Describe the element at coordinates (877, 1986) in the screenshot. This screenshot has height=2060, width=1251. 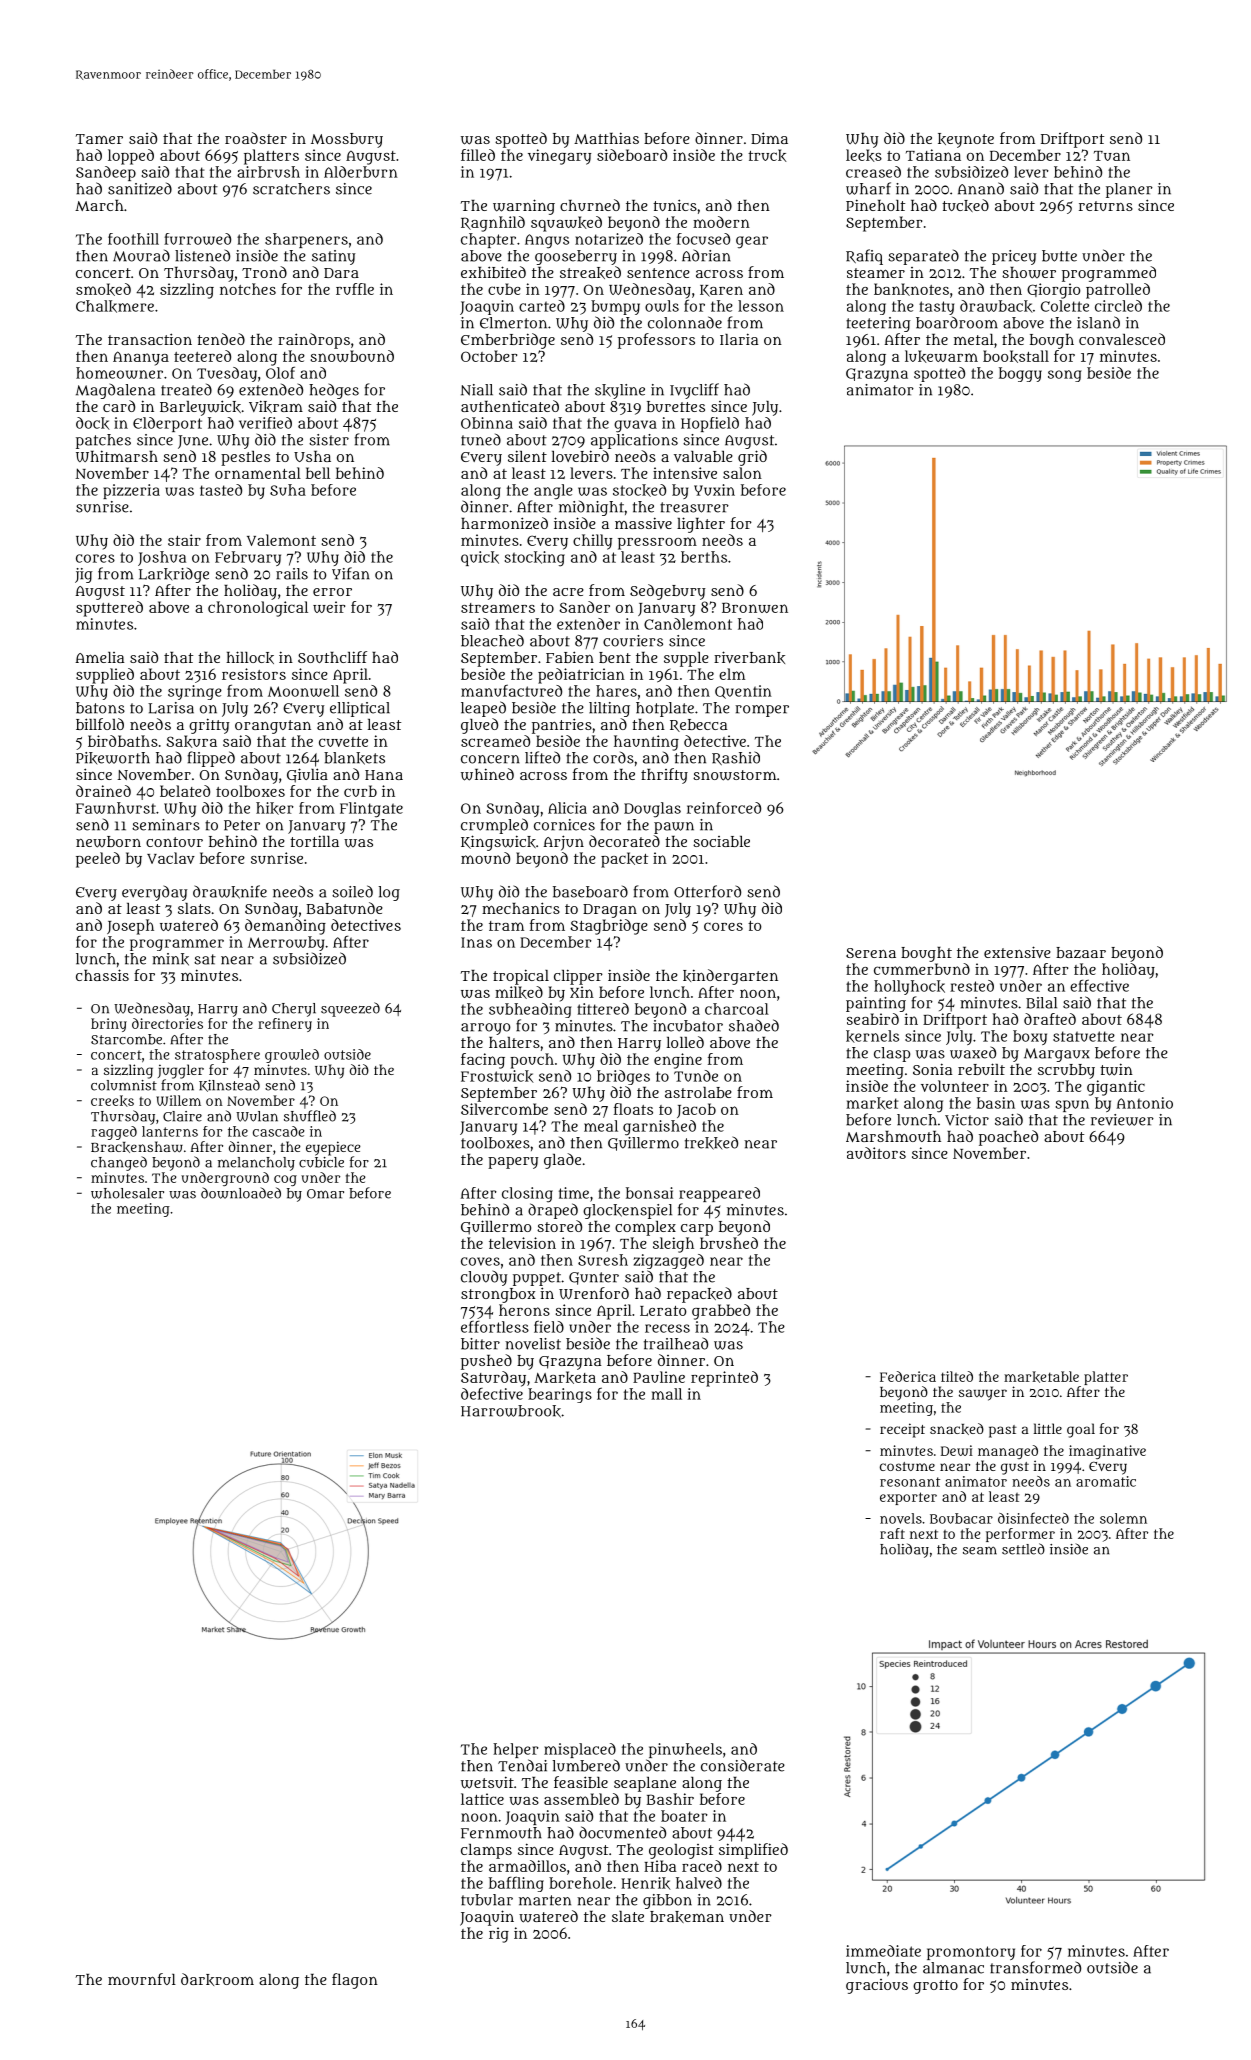
I see `gracious` at that location.
